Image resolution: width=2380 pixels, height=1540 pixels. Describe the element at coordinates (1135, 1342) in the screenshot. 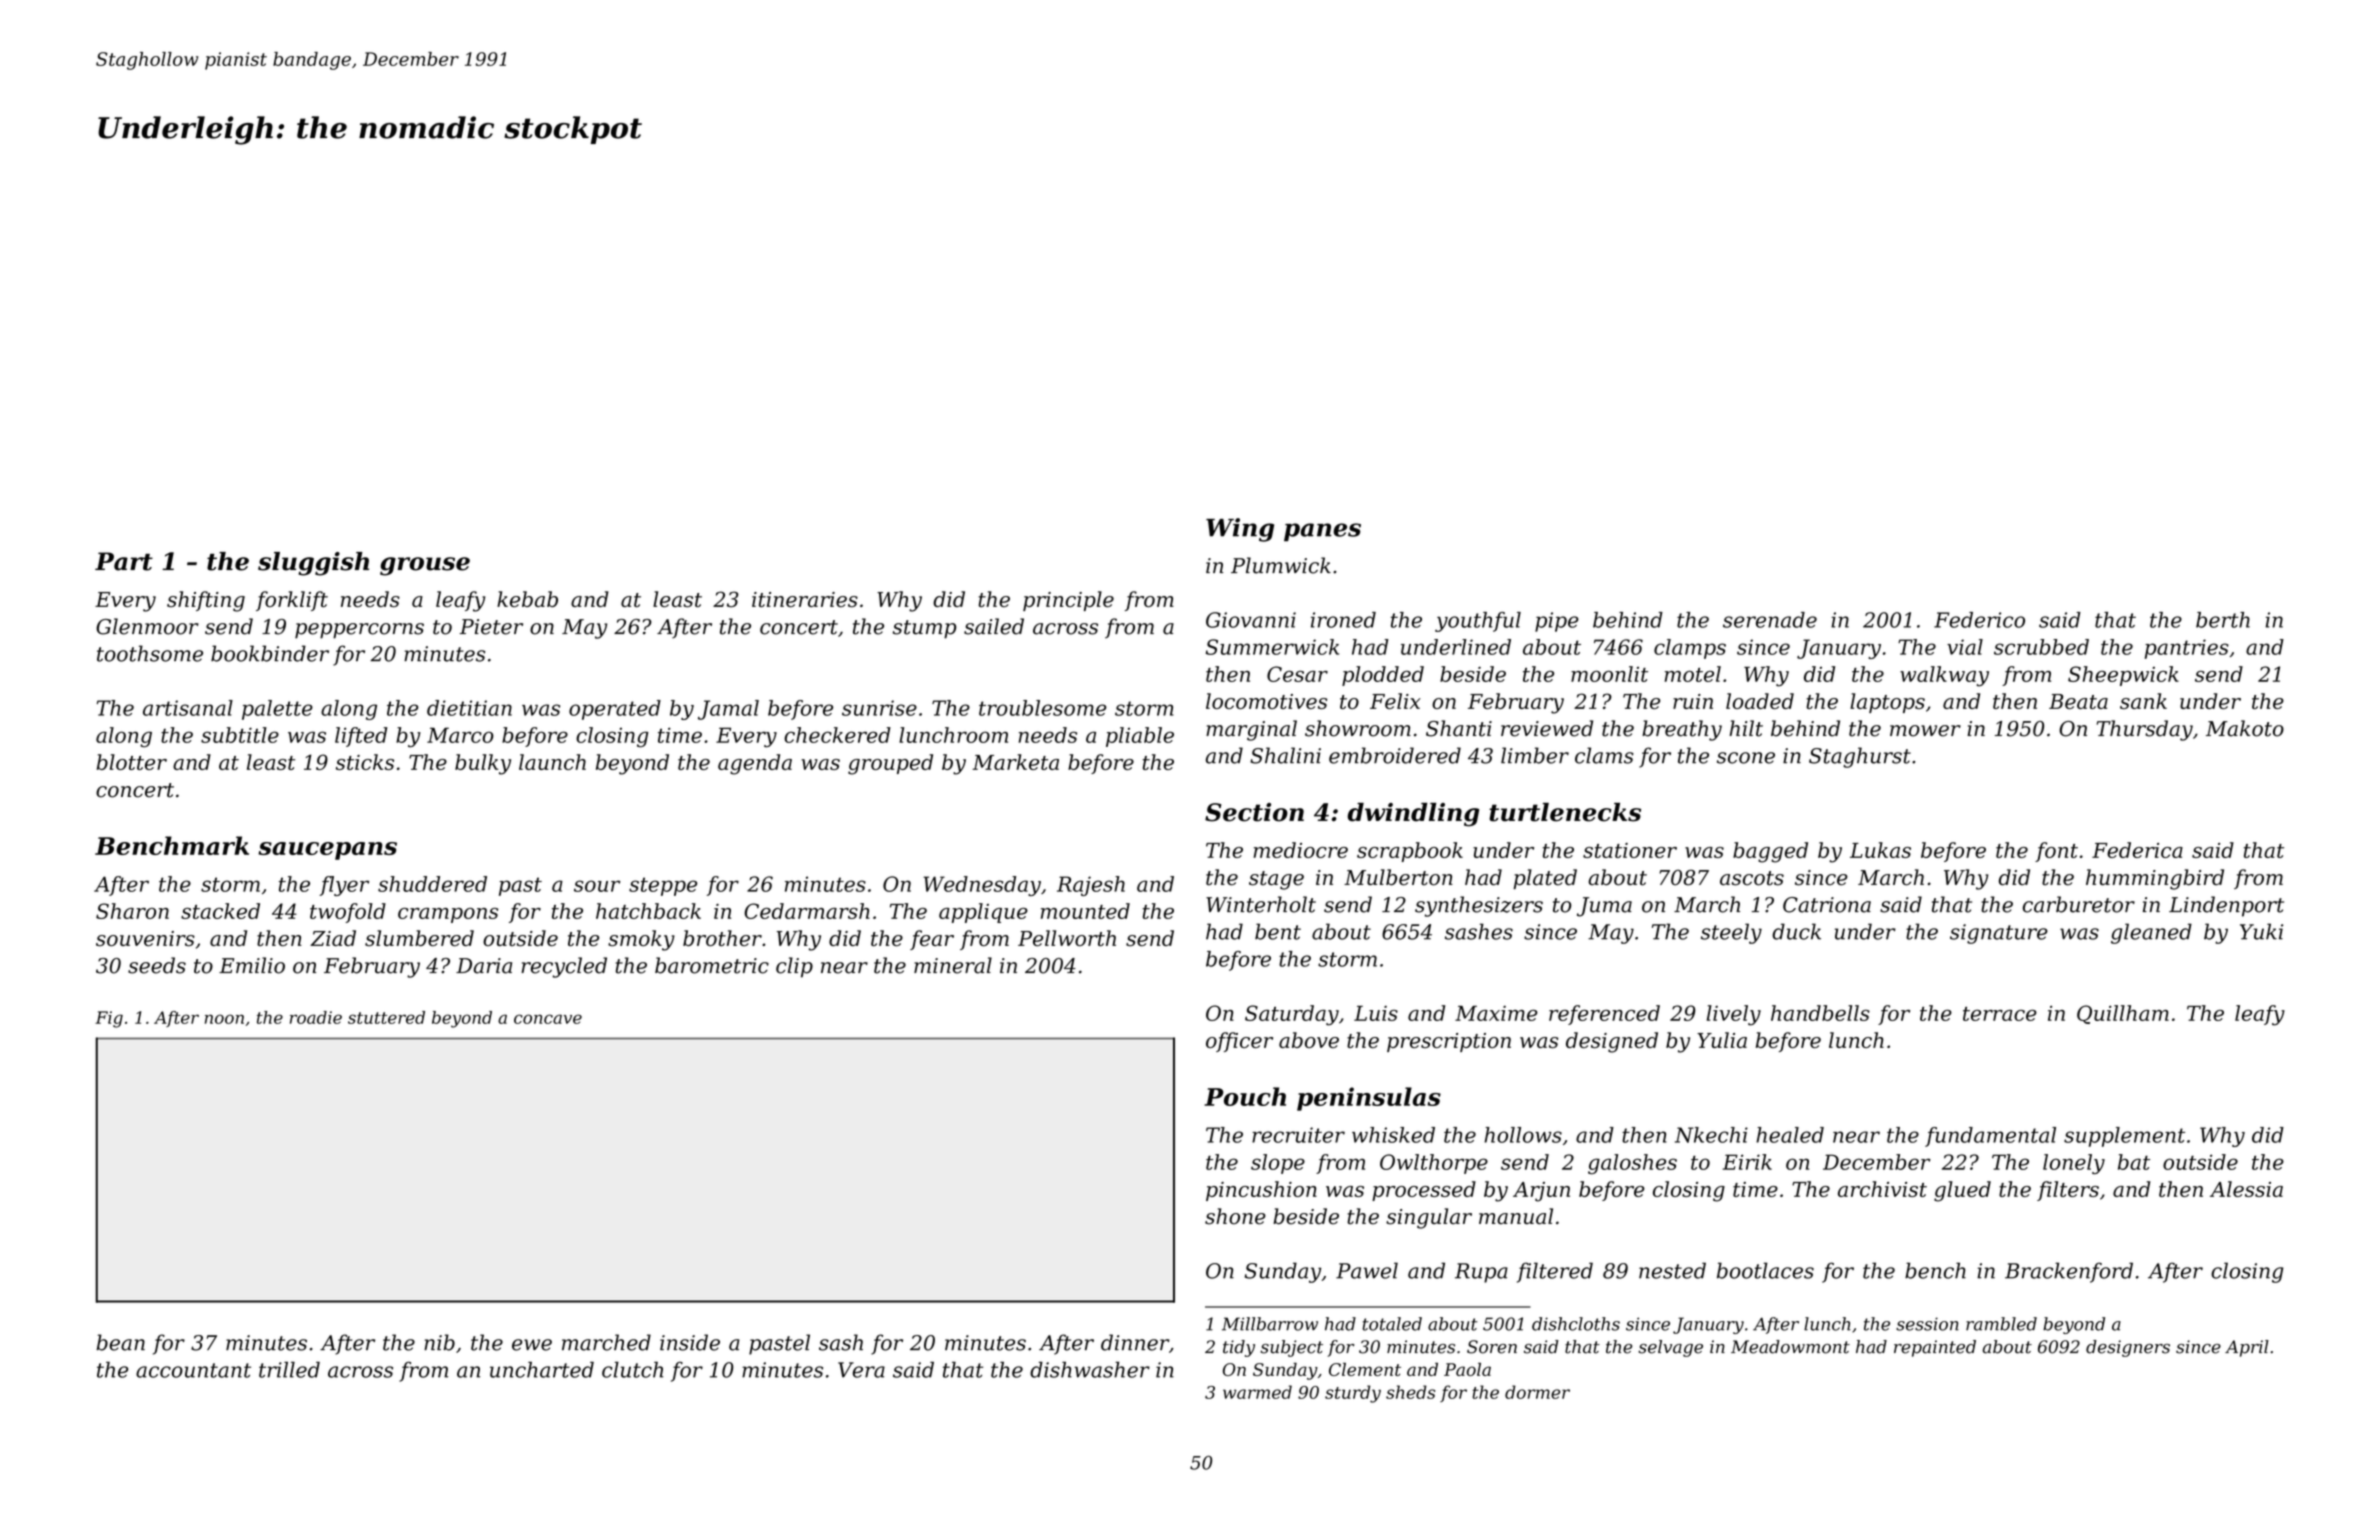

I see `dinner` at that location.
